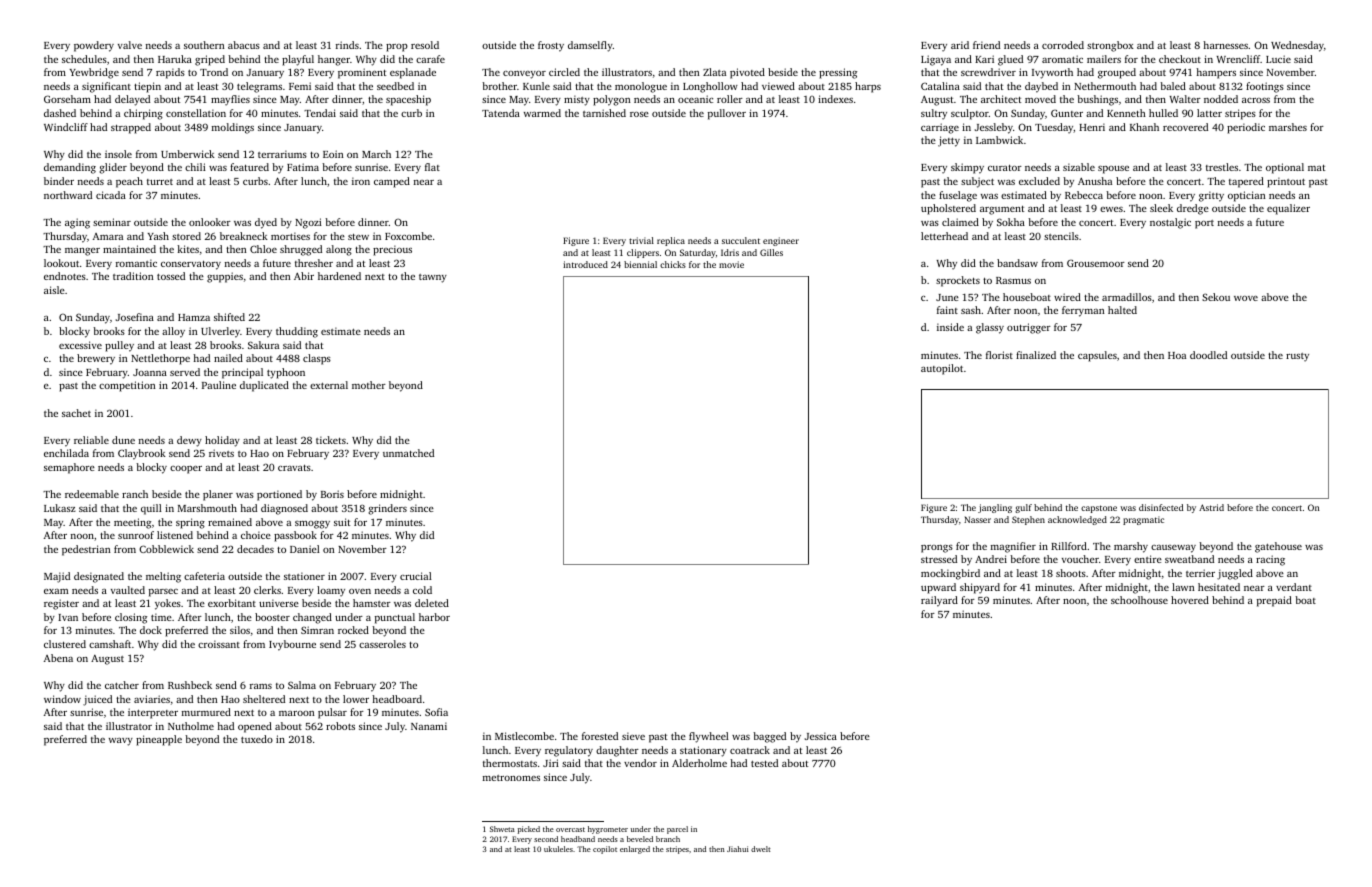 The width and height of the screenshot is (1372, 887). Describe the element at coordinates (1096, 263) in the screenshot. I see `Grousemoor` at that location.
